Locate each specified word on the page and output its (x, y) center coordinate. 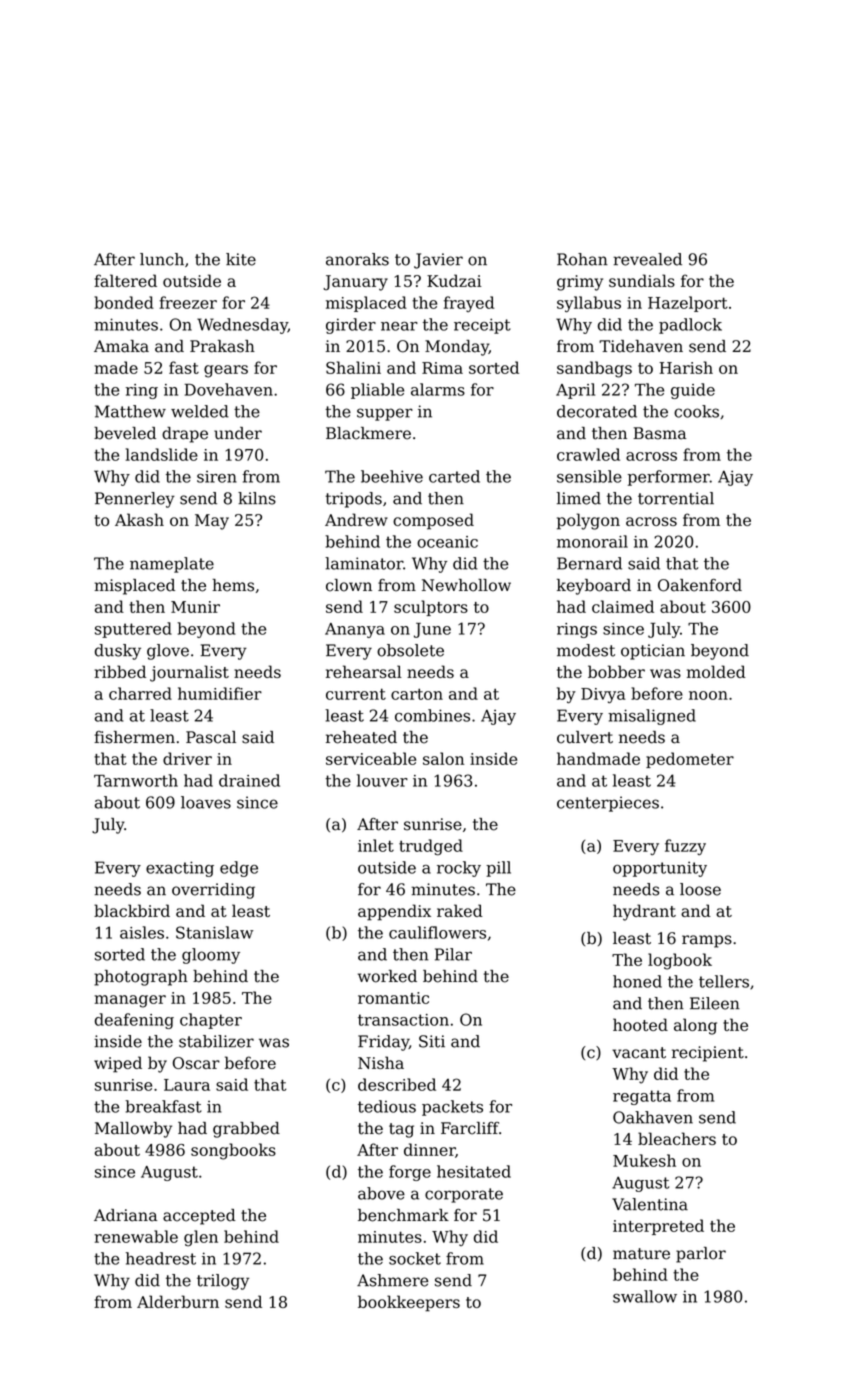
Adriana (125, 1215)
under (238, 433)
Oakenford (700, 585)
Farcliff (470, 1128)
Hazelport (688, 304)
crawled (588, 454)
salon (443, 758)
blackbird (132, 910)
